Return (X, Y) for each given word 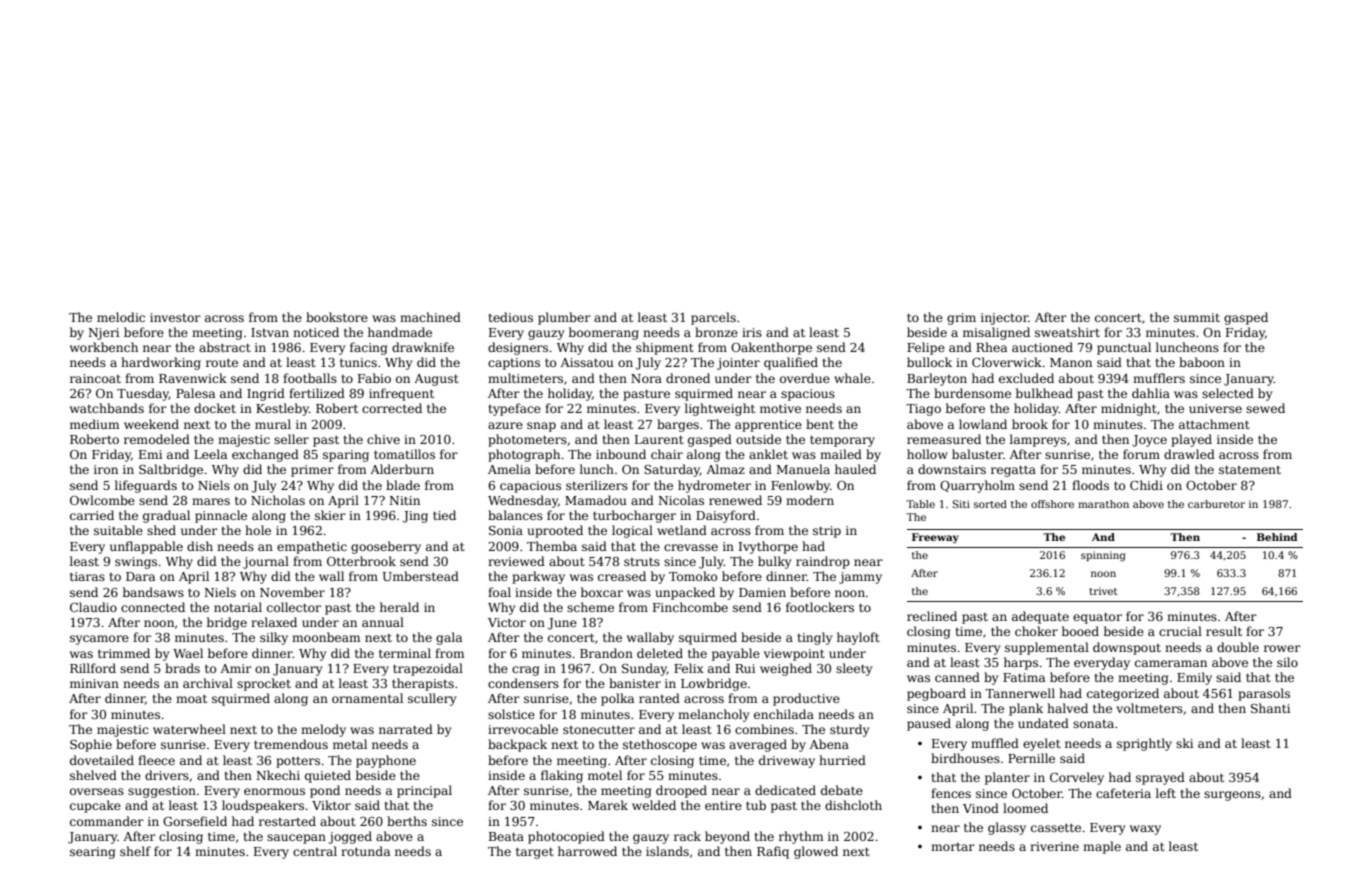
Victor (507, 622)
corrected (392, 408)
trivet (1103, 591)
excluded (1026, 378)
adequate (1040, 617)
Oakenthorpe (771, 348)
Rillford (93, 668)
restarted (287, 821)
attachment (1214, 424)
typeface (514, 409)
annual (383, 622)
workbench (104, 347)
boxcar (602, 592)
